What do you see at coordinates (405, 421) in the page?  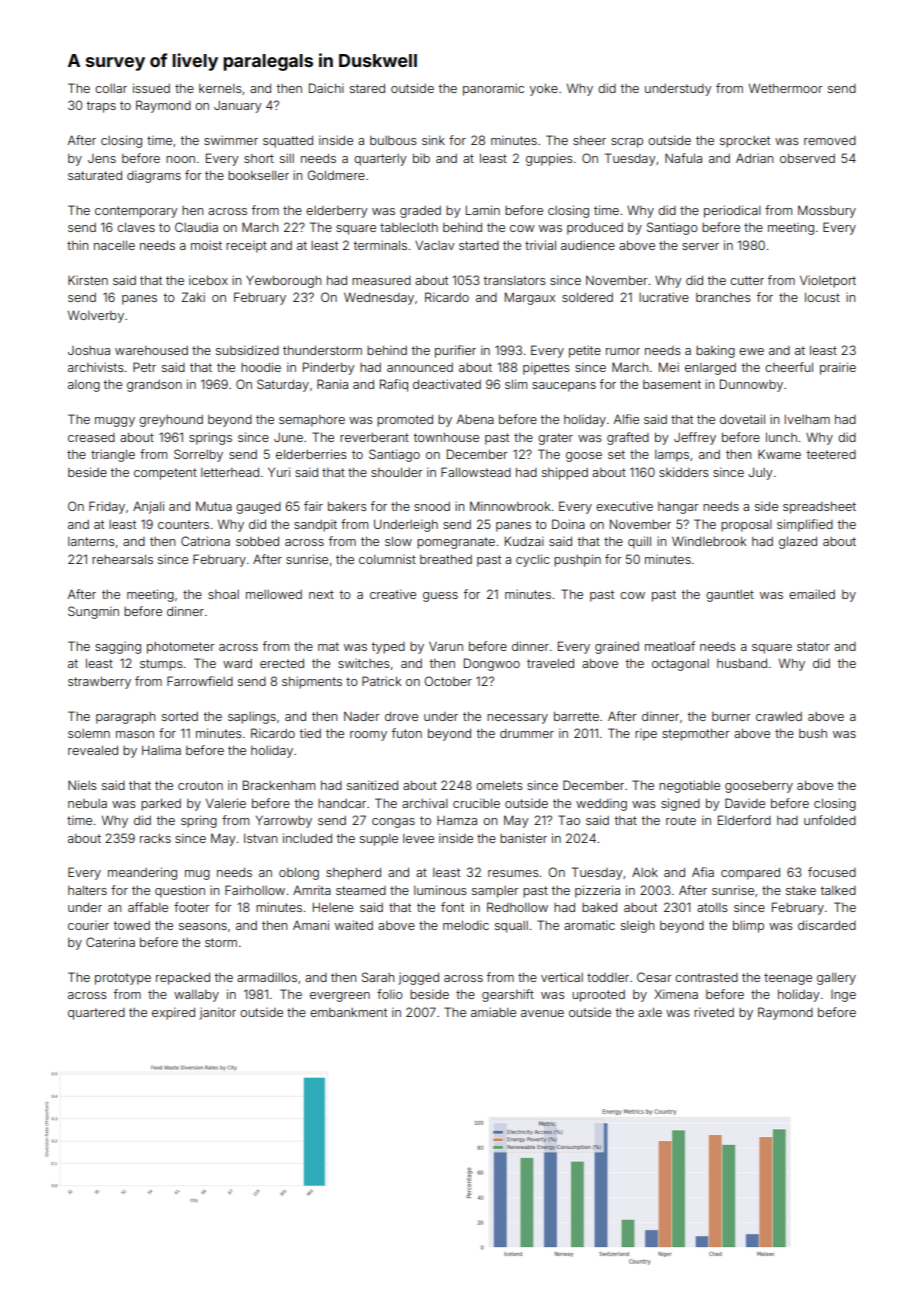 I see `promoted` at bounding box center [405, 421].
